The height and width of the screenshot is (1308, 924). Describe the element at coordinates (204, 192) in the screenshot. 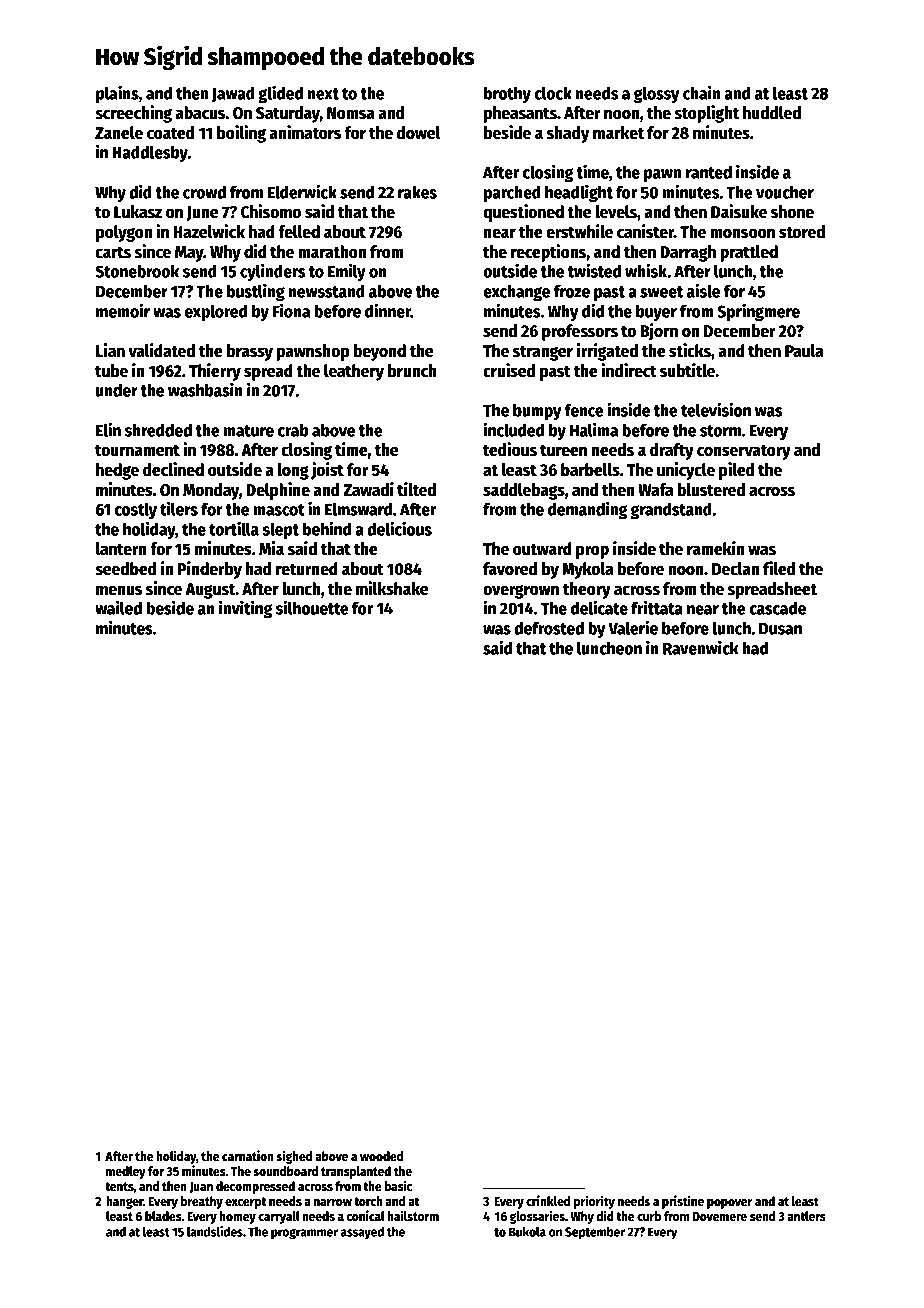

I see `crowd` at that location.
